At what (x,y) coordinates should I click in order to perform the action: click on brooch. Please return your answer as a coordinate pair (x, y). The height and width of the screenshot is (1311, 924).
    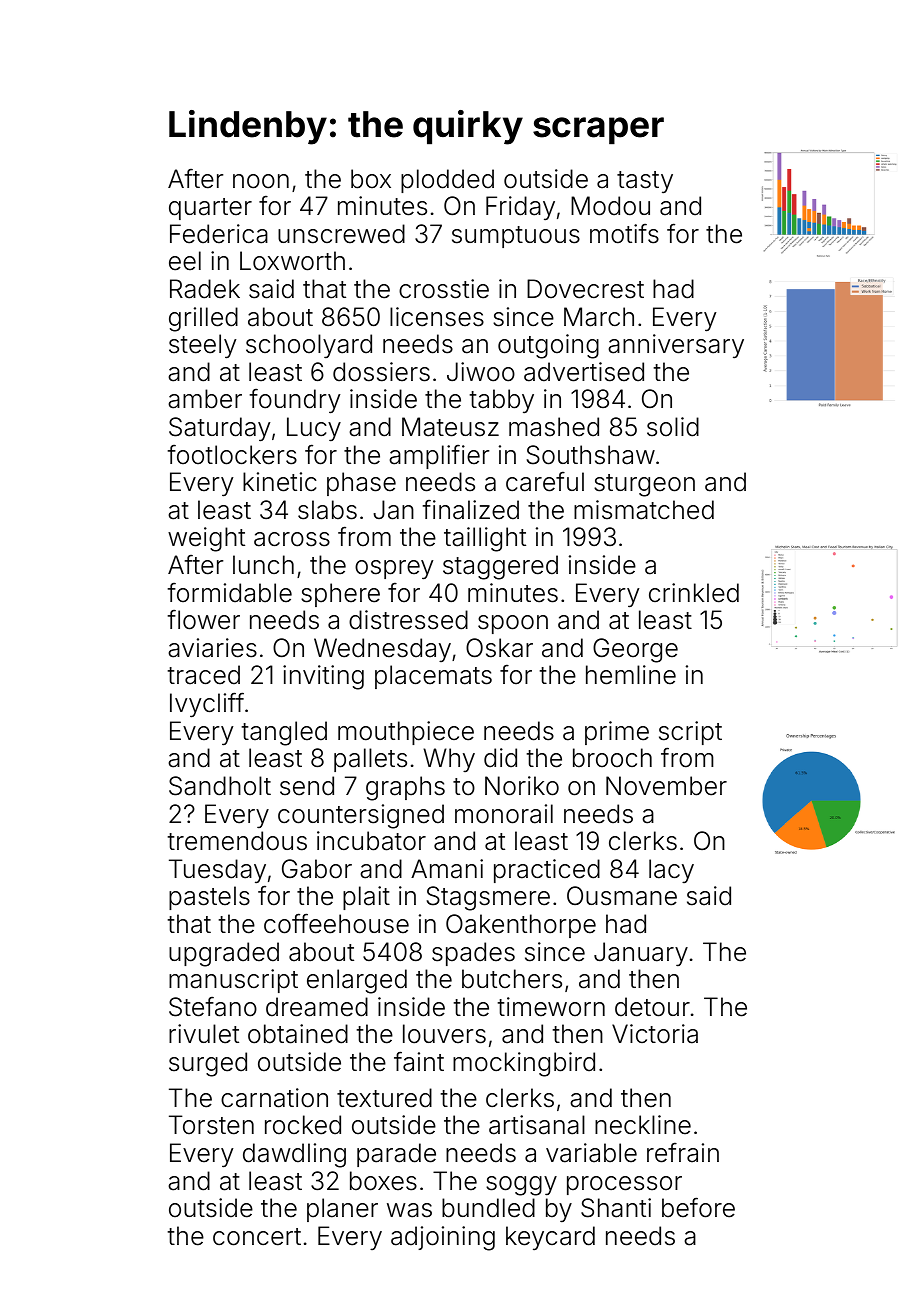
    Looking at the image, I should click on (612, 758).
